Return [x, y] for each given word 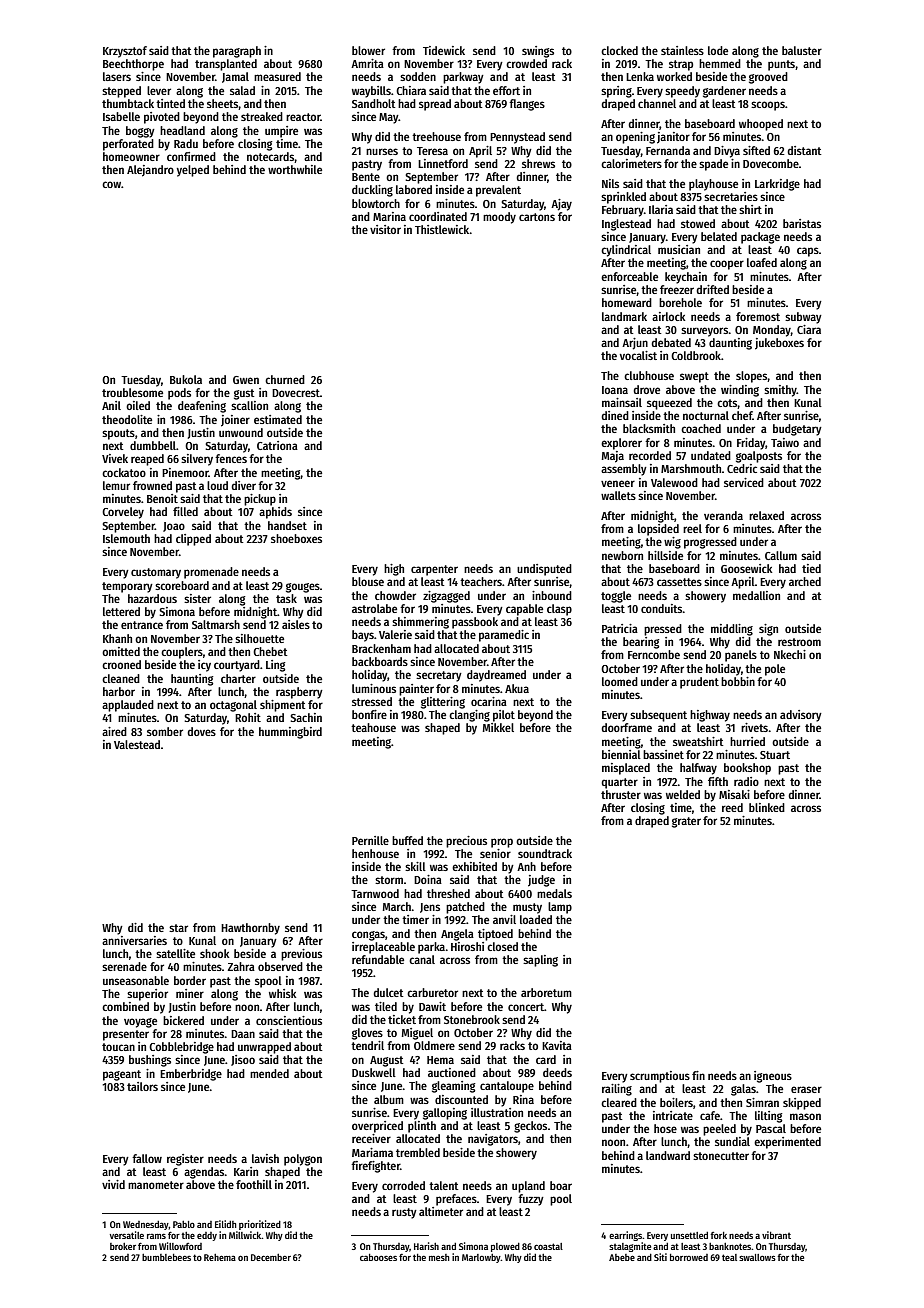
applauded [128, 706]
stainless [682, 50]
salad [242, 90]
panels [741, 656]
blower [368, 50]
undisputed [544, 570]
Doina [428, 879]
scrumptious [660, 1077]
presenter [126, 1035]
